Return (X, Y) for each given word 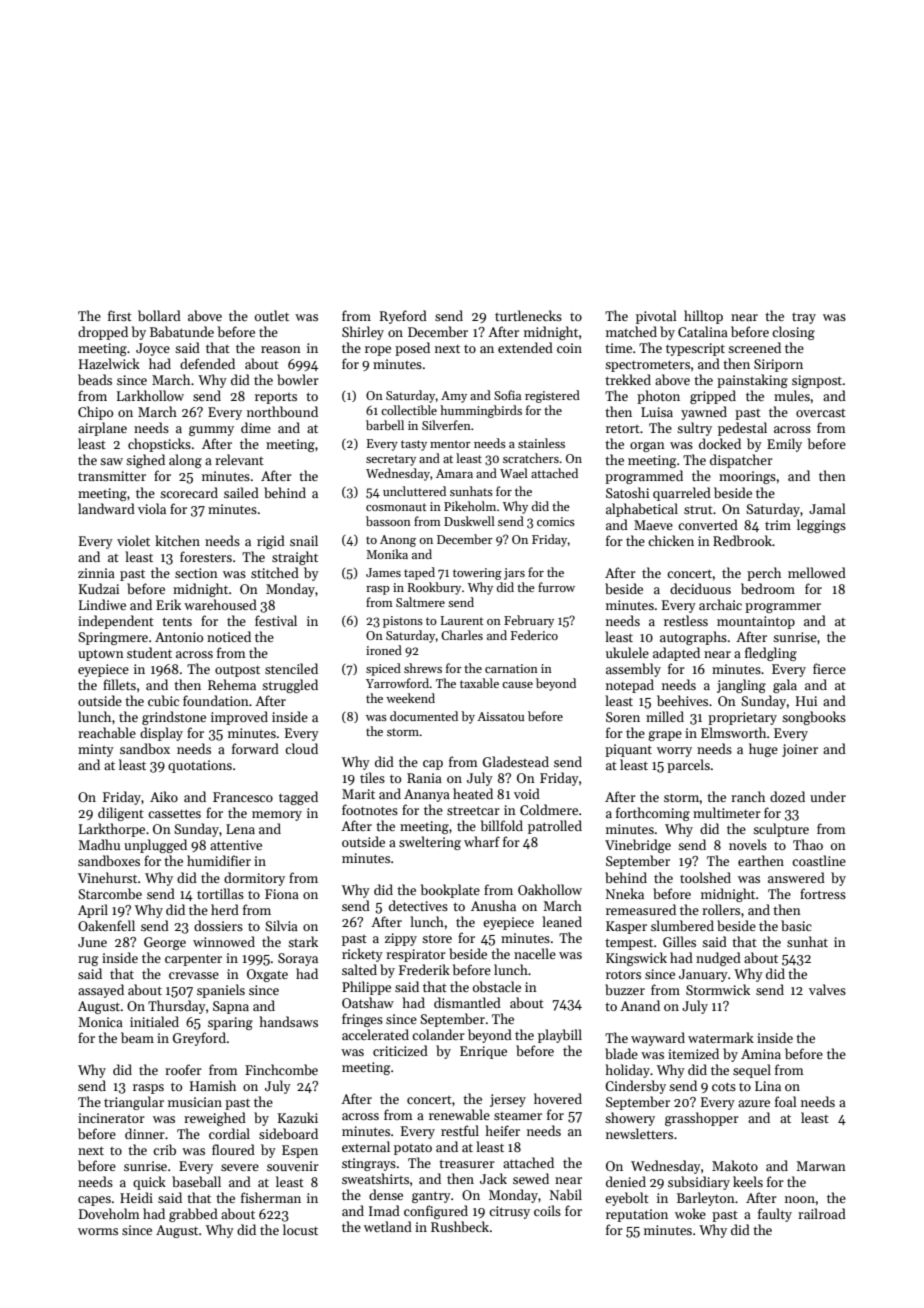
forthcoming (653, 814)
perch (764, 574)
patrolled (555, 827)
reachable (107, 732)
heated (473, 793)
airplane (102, 429)
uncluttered (414, 491)
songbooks (814, 718)
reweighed (215, 1119)
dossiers (218, 925)
